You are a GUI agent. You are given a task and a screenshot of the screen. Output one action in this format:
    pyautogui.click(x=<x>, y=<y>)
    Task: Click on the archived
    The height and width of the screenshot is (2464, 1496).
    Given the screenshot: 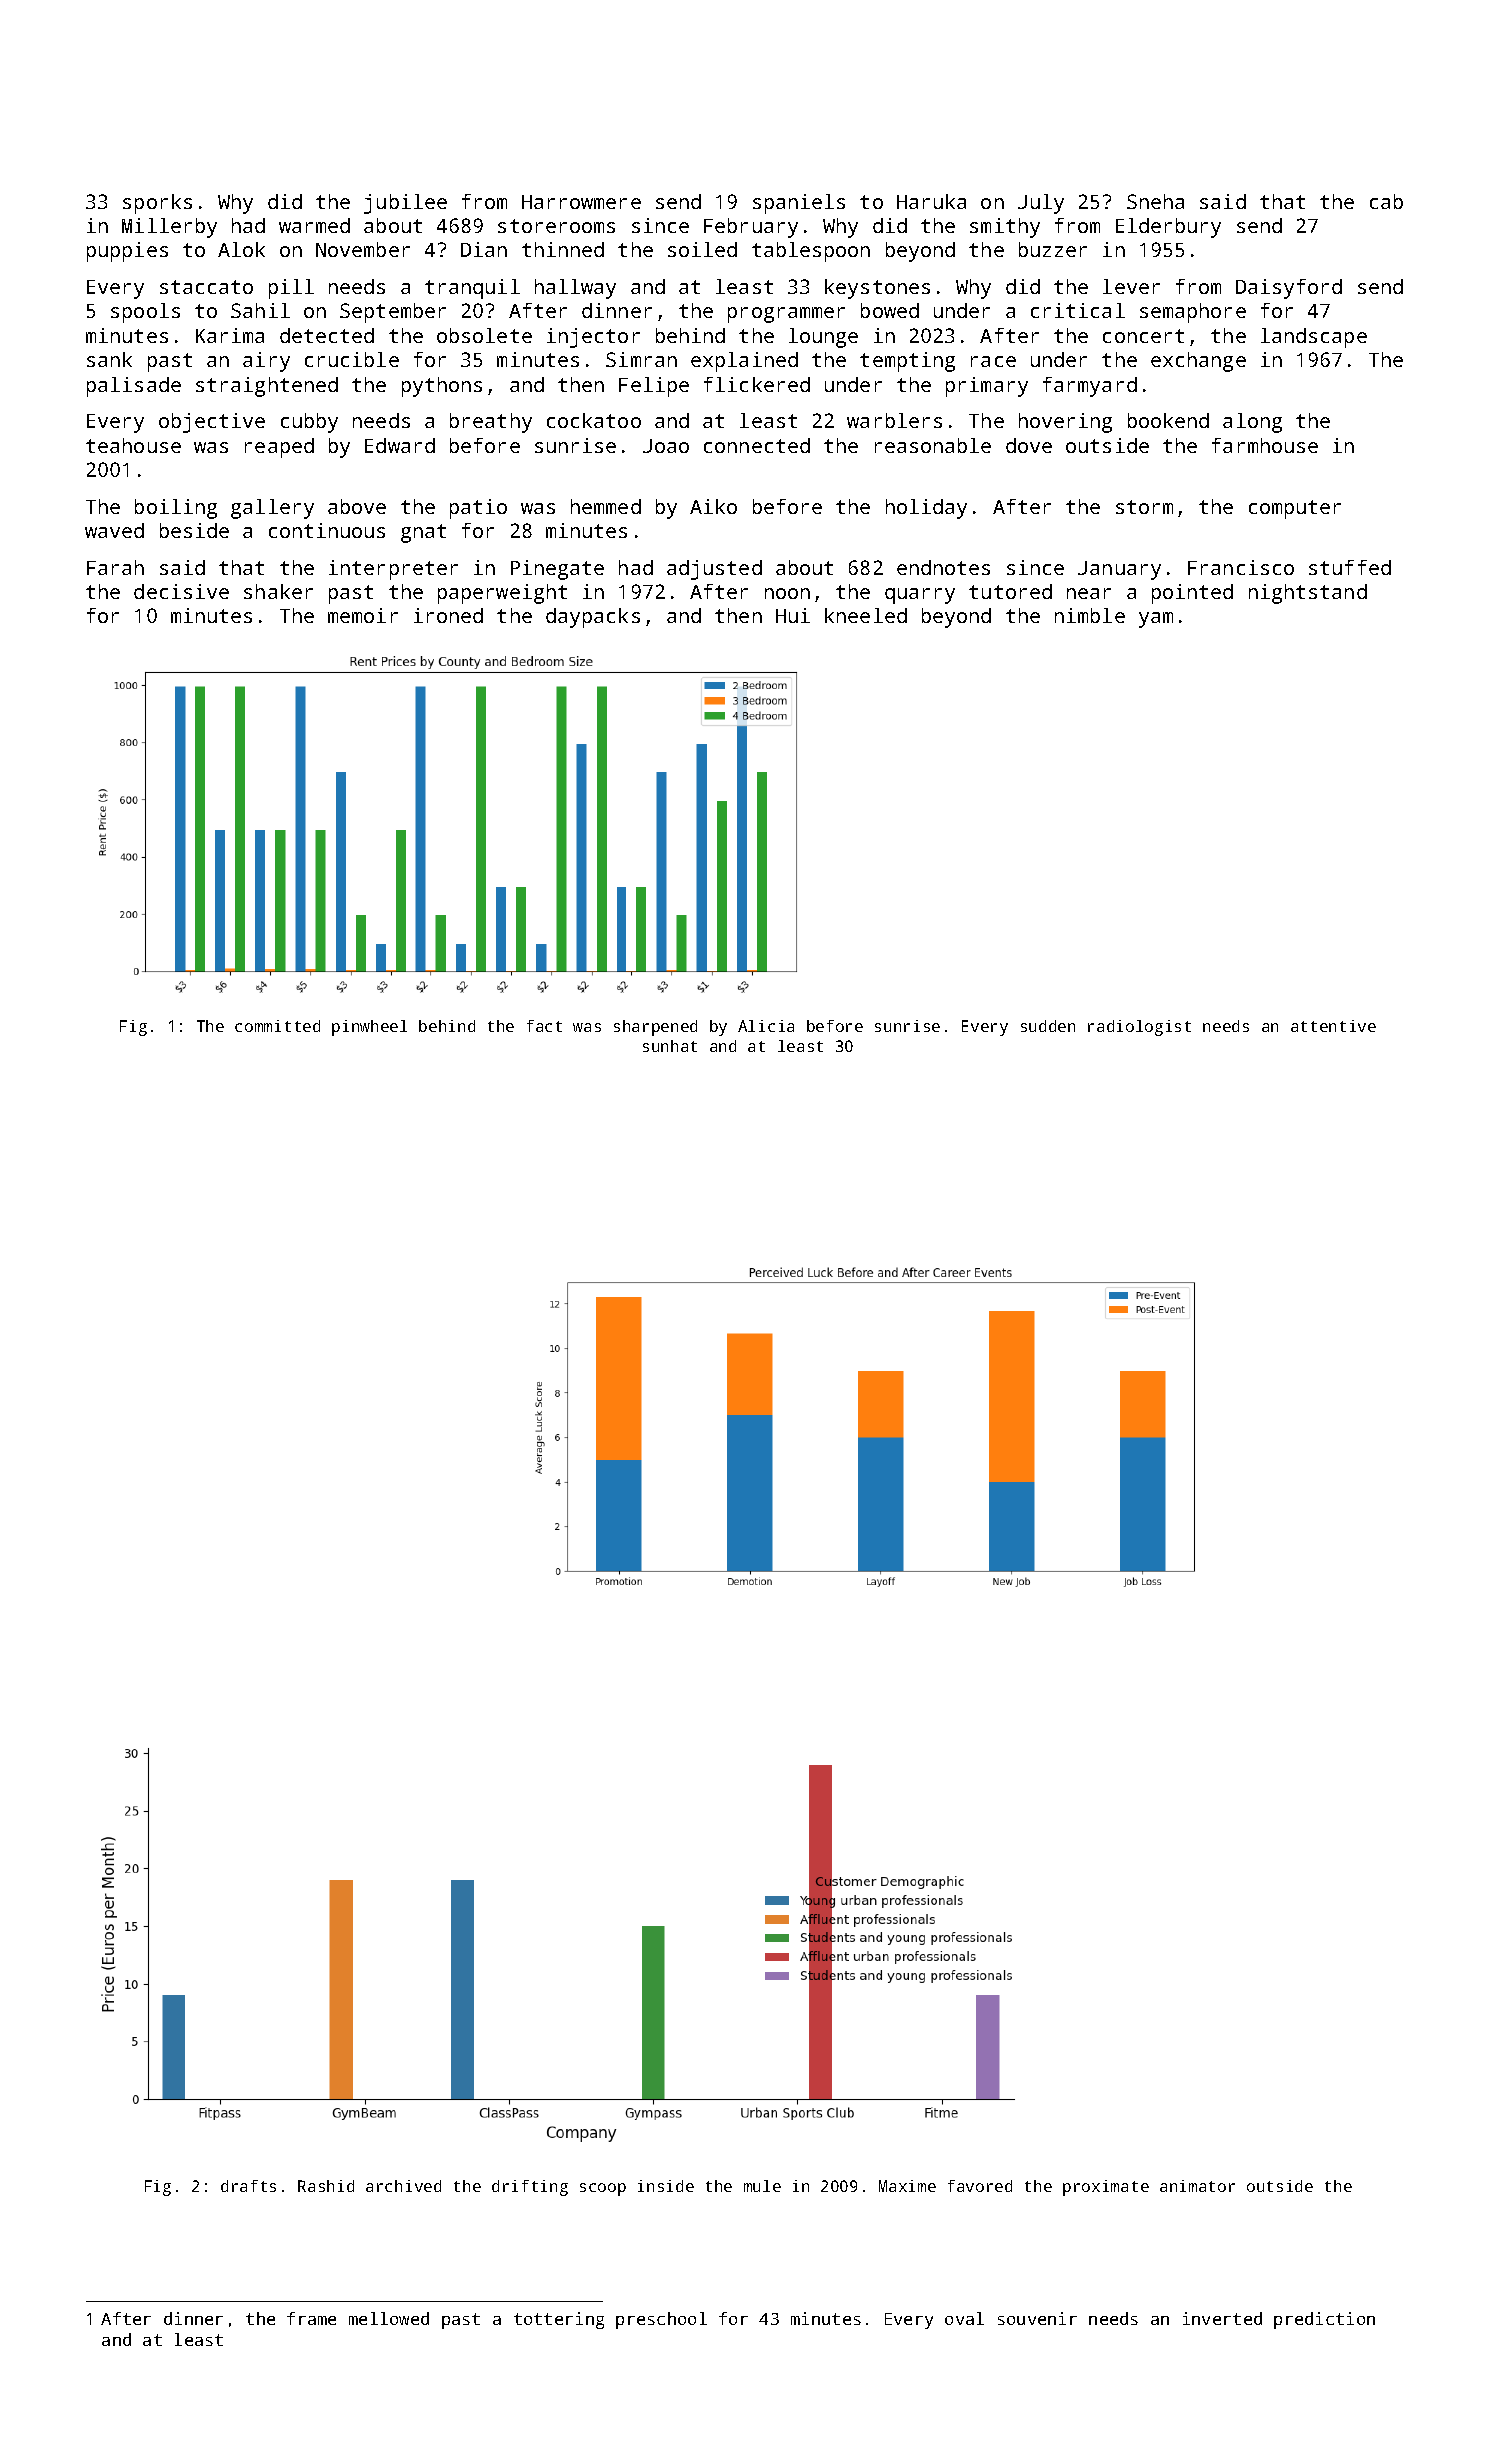 What is the action you would take?
    pyautogui.click(x=403, y=2186)
